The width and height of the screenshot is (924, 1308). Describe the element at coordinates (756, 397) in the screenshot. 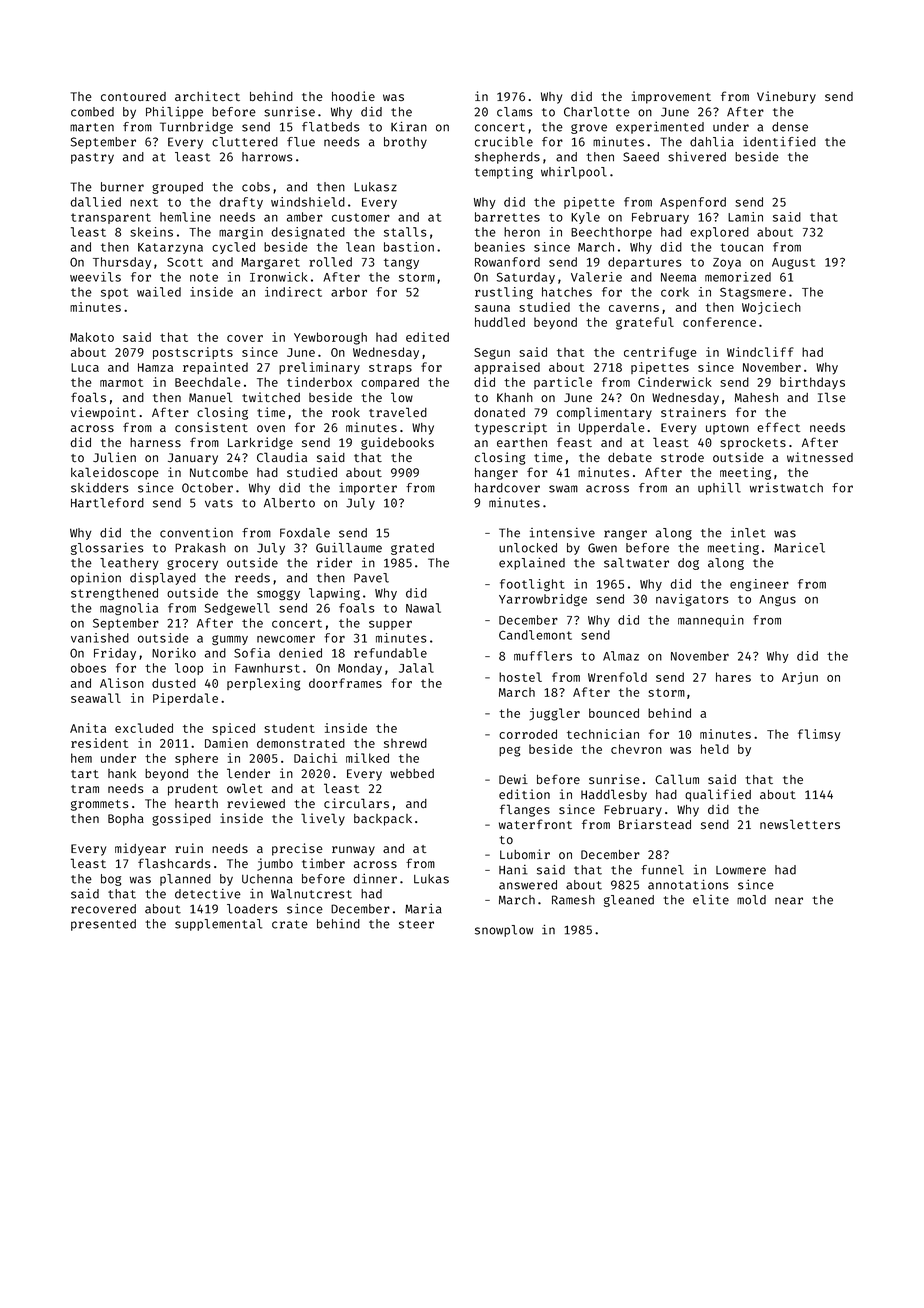

I see `Mahesh` at that location.
